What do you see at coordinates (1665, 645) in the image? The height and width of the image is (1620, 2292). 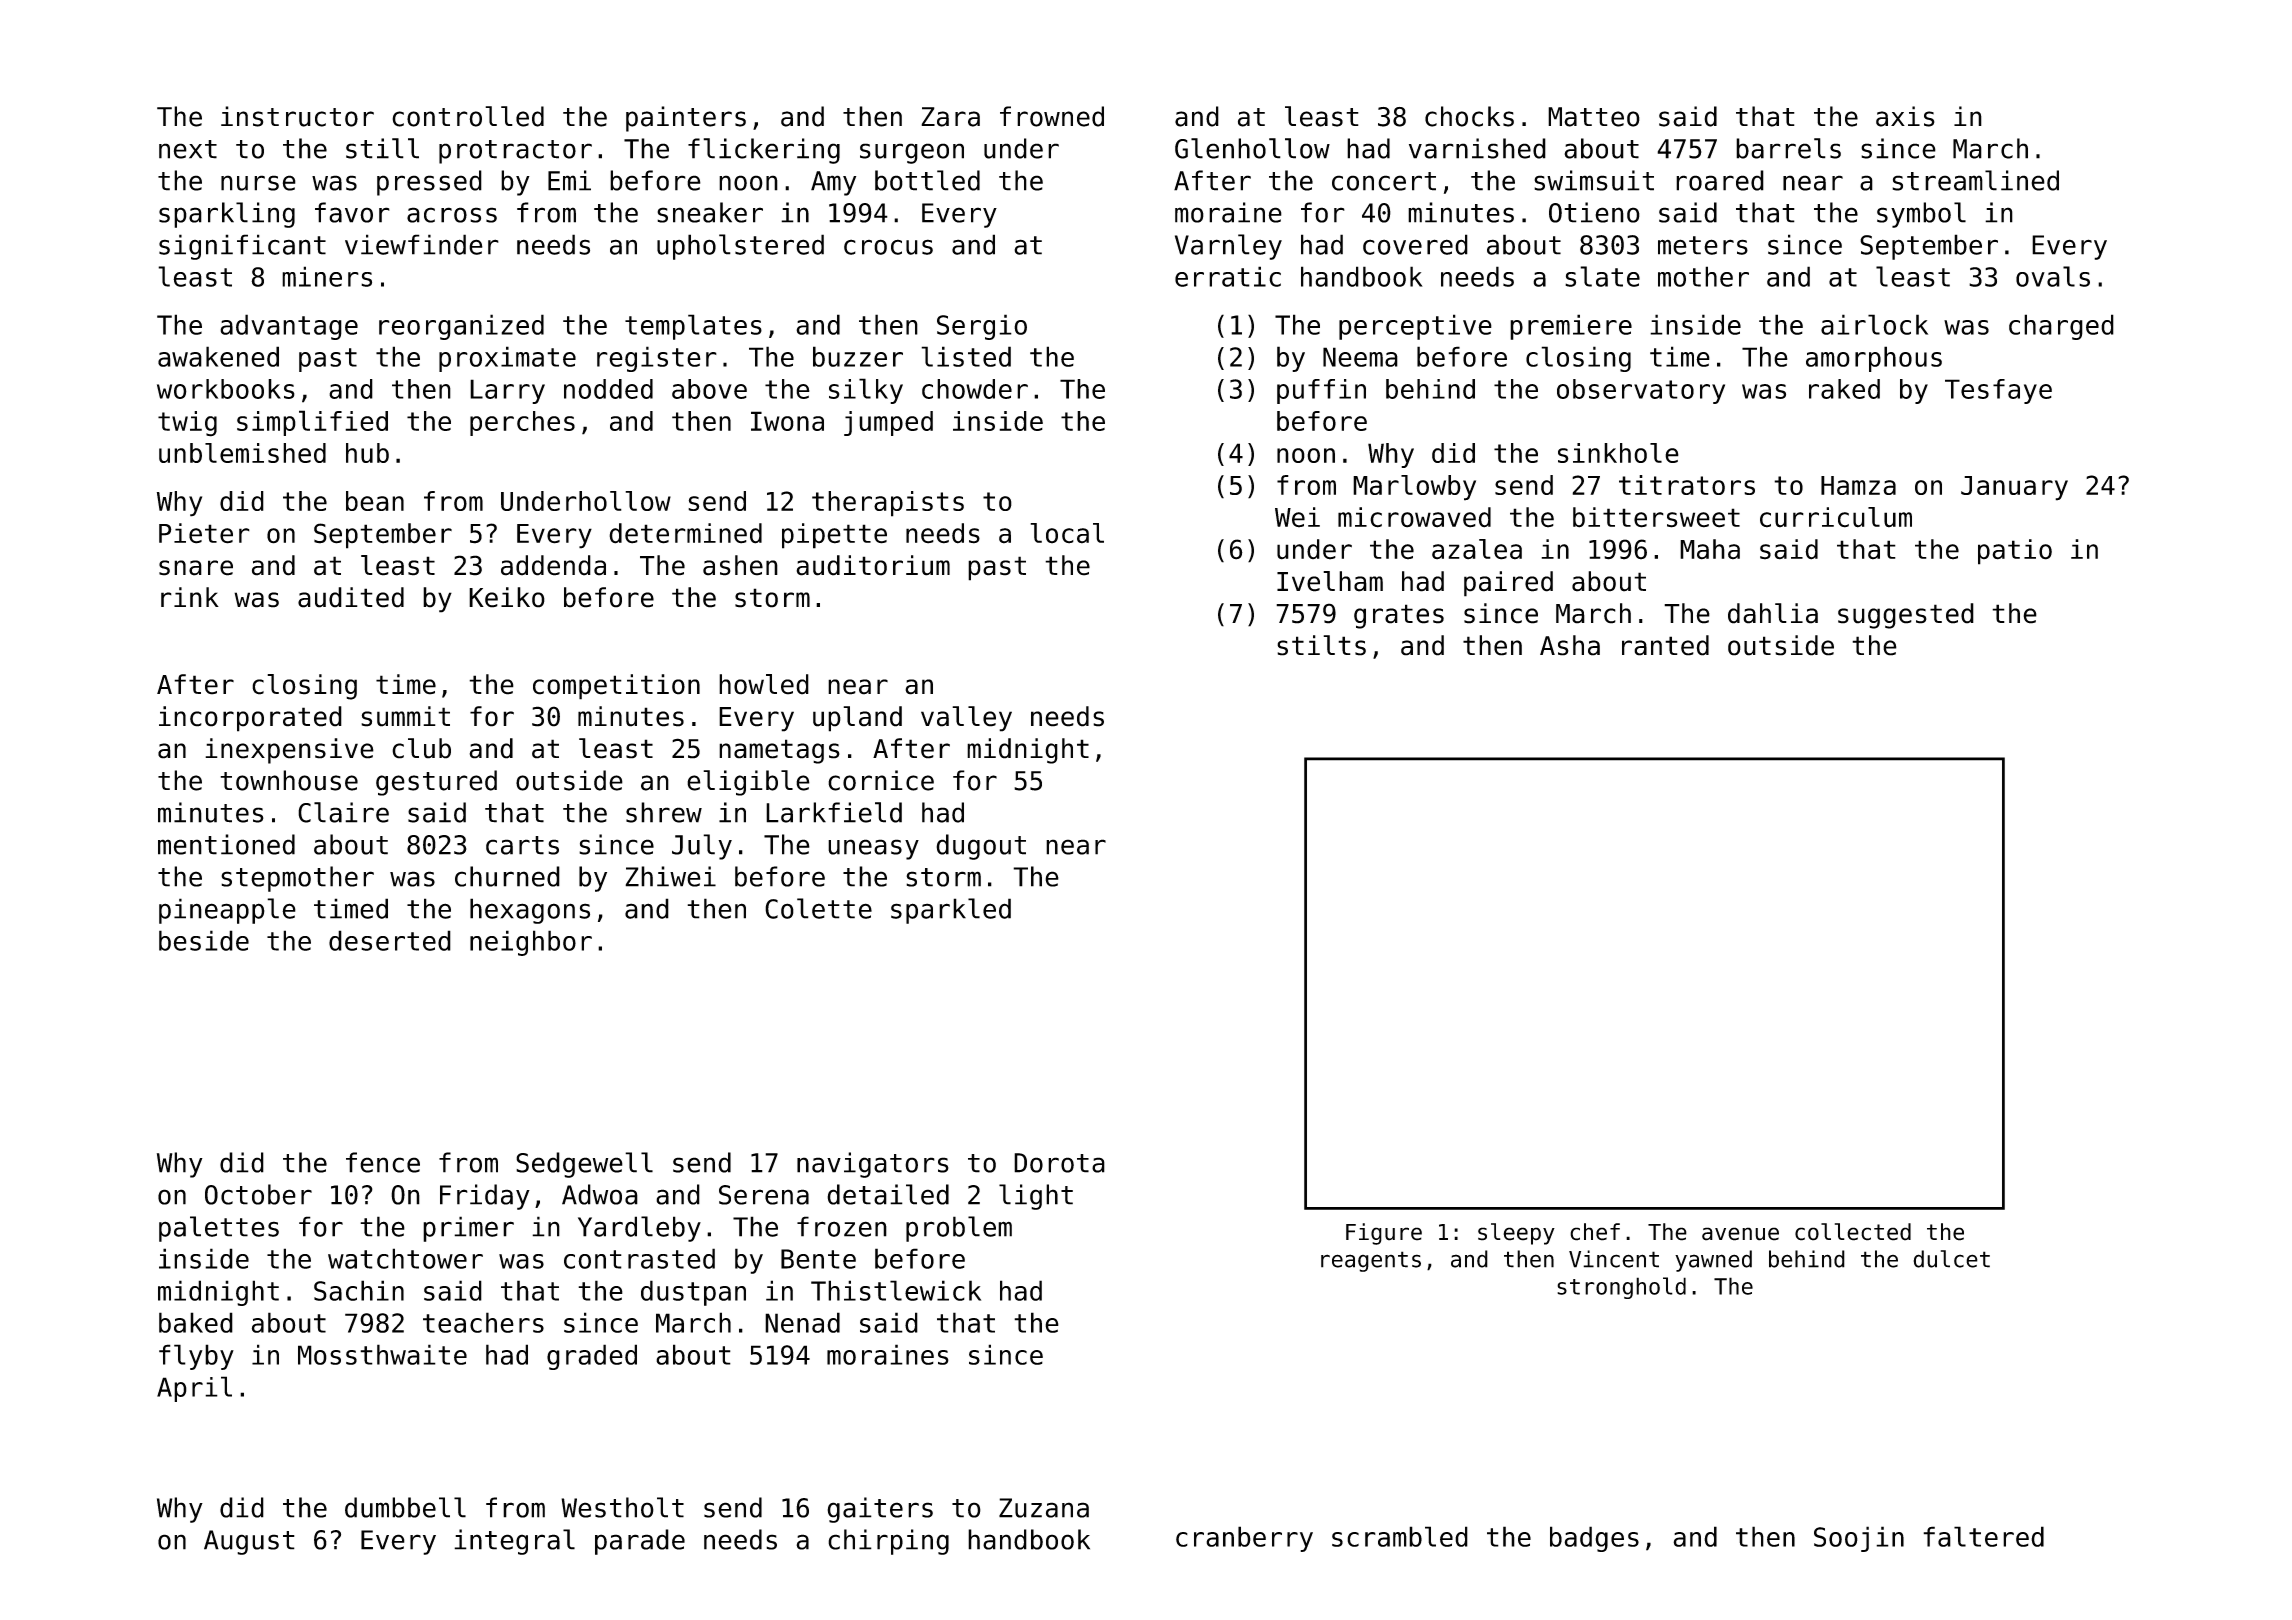 I see `ranted` at bounding box center [1665, 645].
